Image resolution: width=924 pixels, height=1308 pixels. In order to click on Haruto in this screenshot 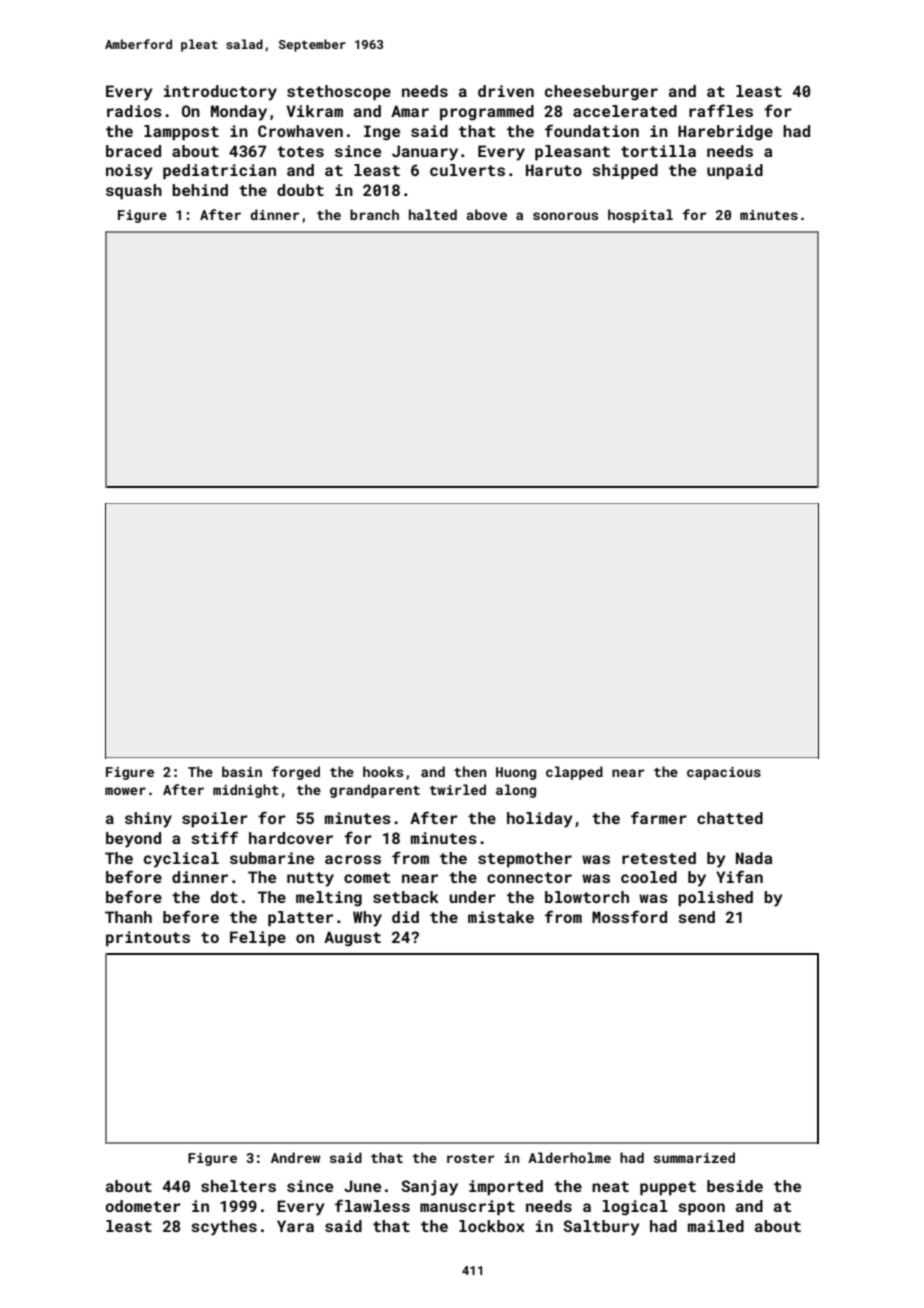, I will do `click(554, 170)`.
